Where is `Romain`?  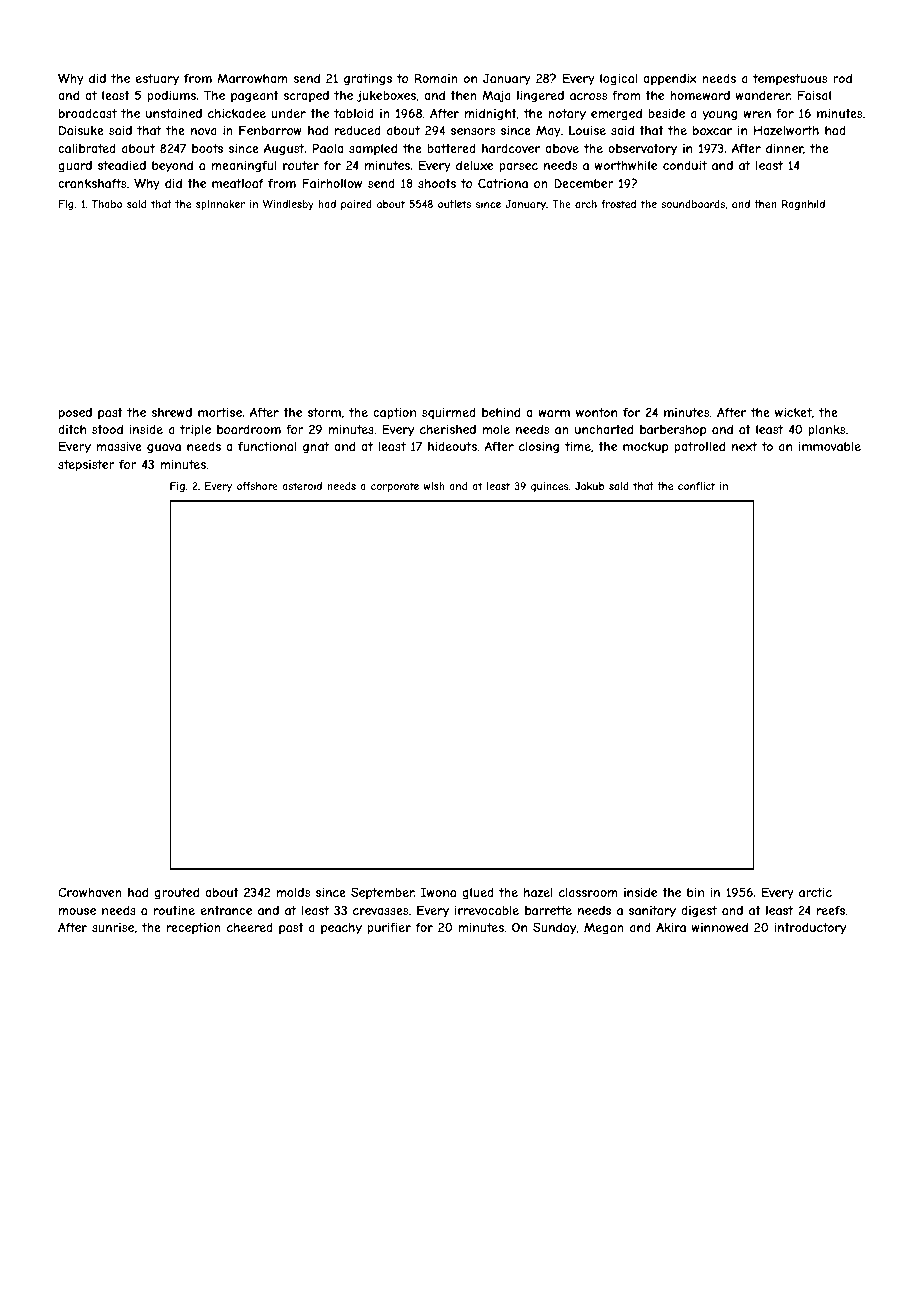
Romain is located at coordinates (436, 78).
